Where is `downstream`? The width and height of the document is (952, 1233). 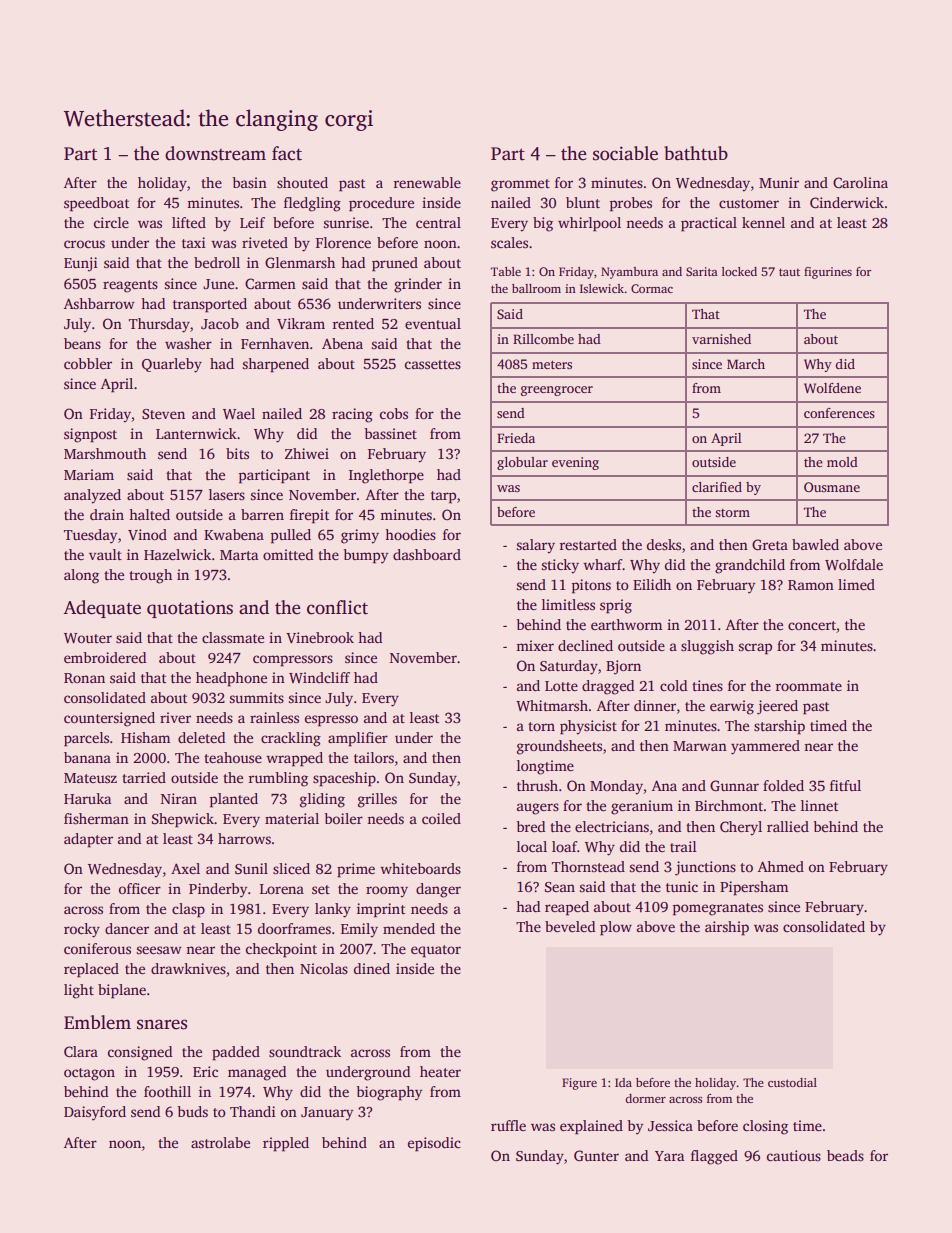 downstream is located at coordinates (215, 153).
